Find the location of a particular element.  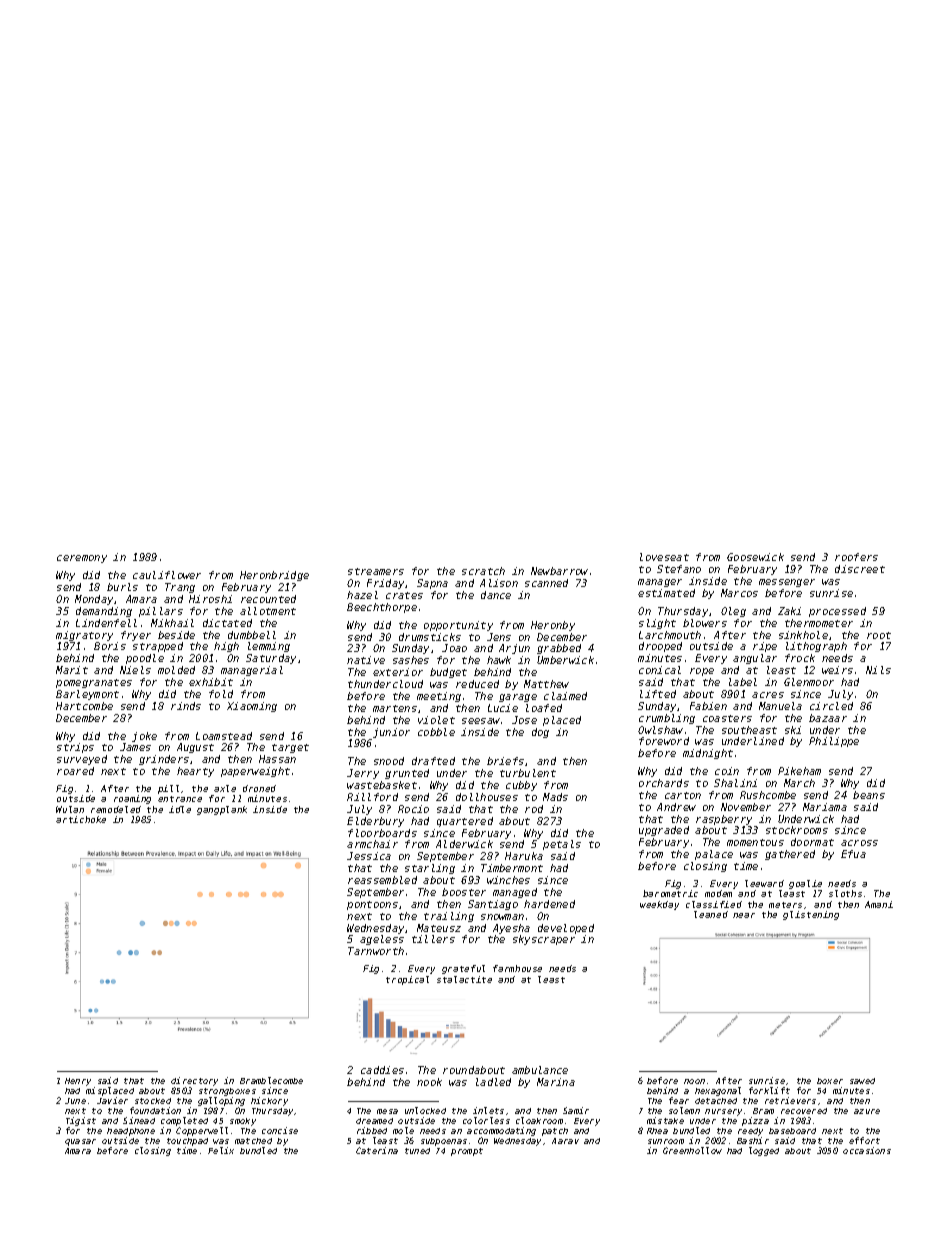

remodeled is located at coordinates (116, 809).
